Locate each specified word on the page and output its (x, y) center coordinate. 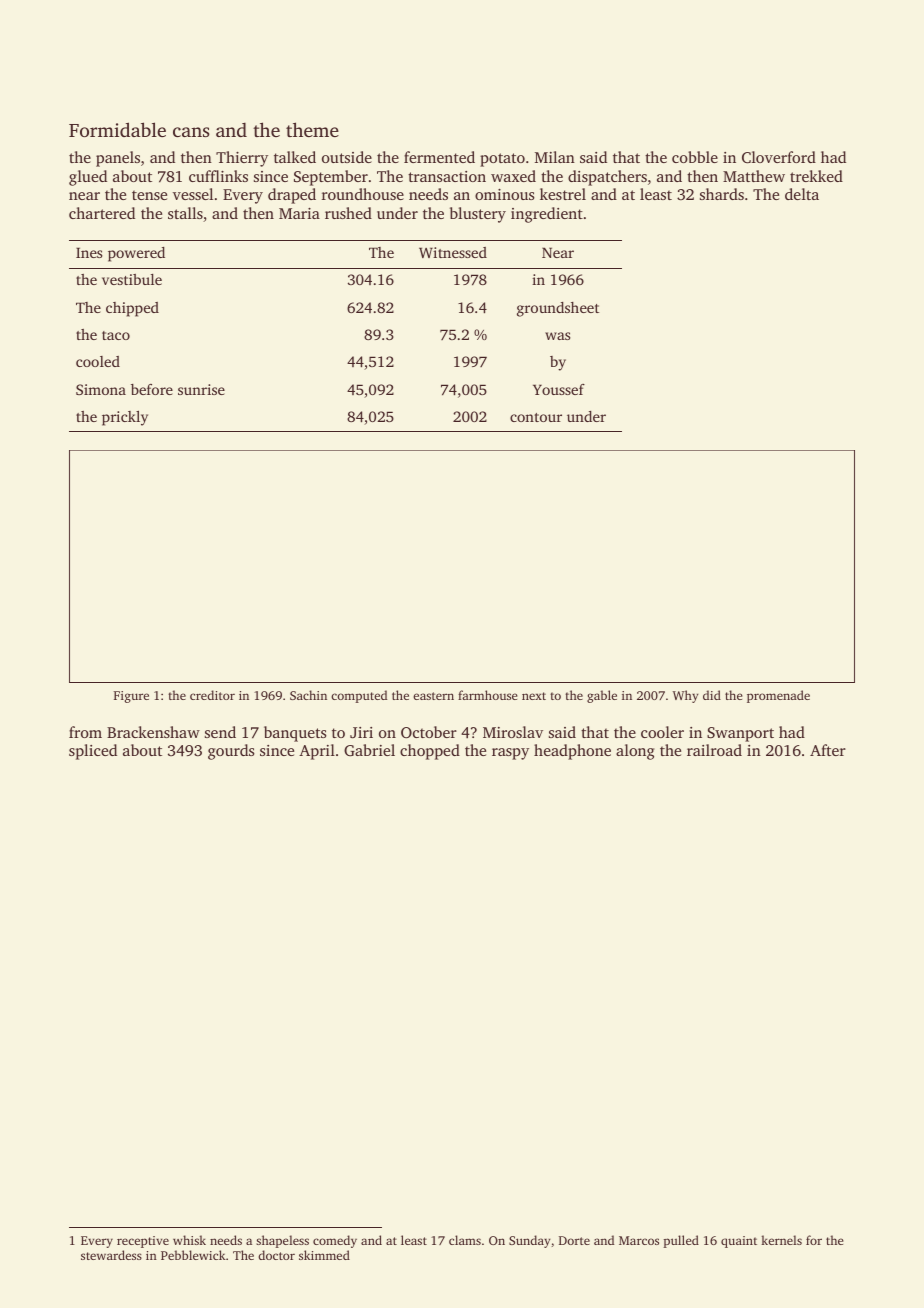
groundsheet (558, 309)
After (828, 750)
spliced (93, 752)
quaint (739, 1242)
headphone (572, 752)
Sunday (529, 1241)
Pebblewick (193, 1255)
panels (118, 159)
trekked (816, 176)
